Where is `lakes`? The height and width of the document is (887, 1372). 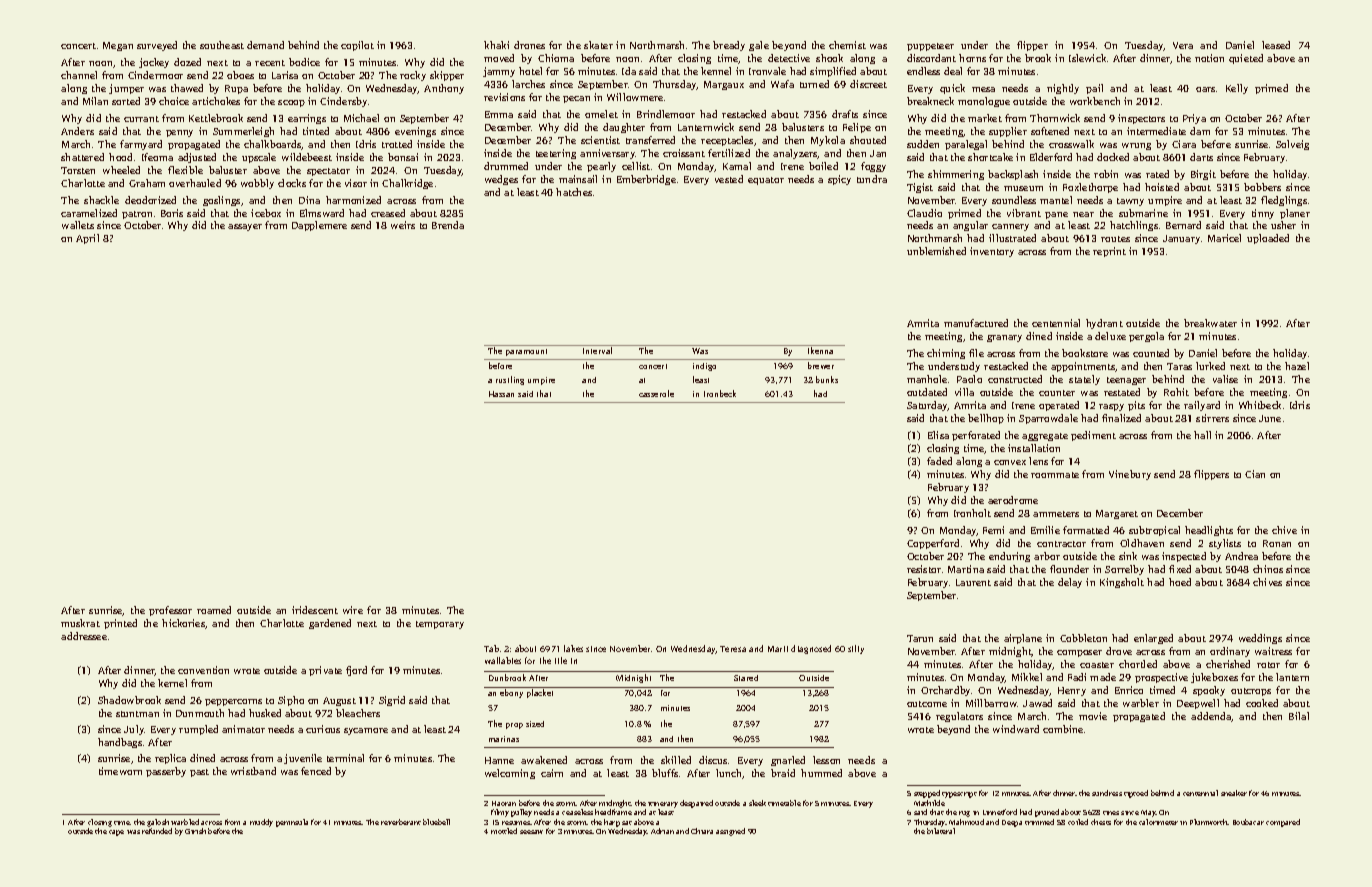 lakes is located at coordinates (573, 648).
